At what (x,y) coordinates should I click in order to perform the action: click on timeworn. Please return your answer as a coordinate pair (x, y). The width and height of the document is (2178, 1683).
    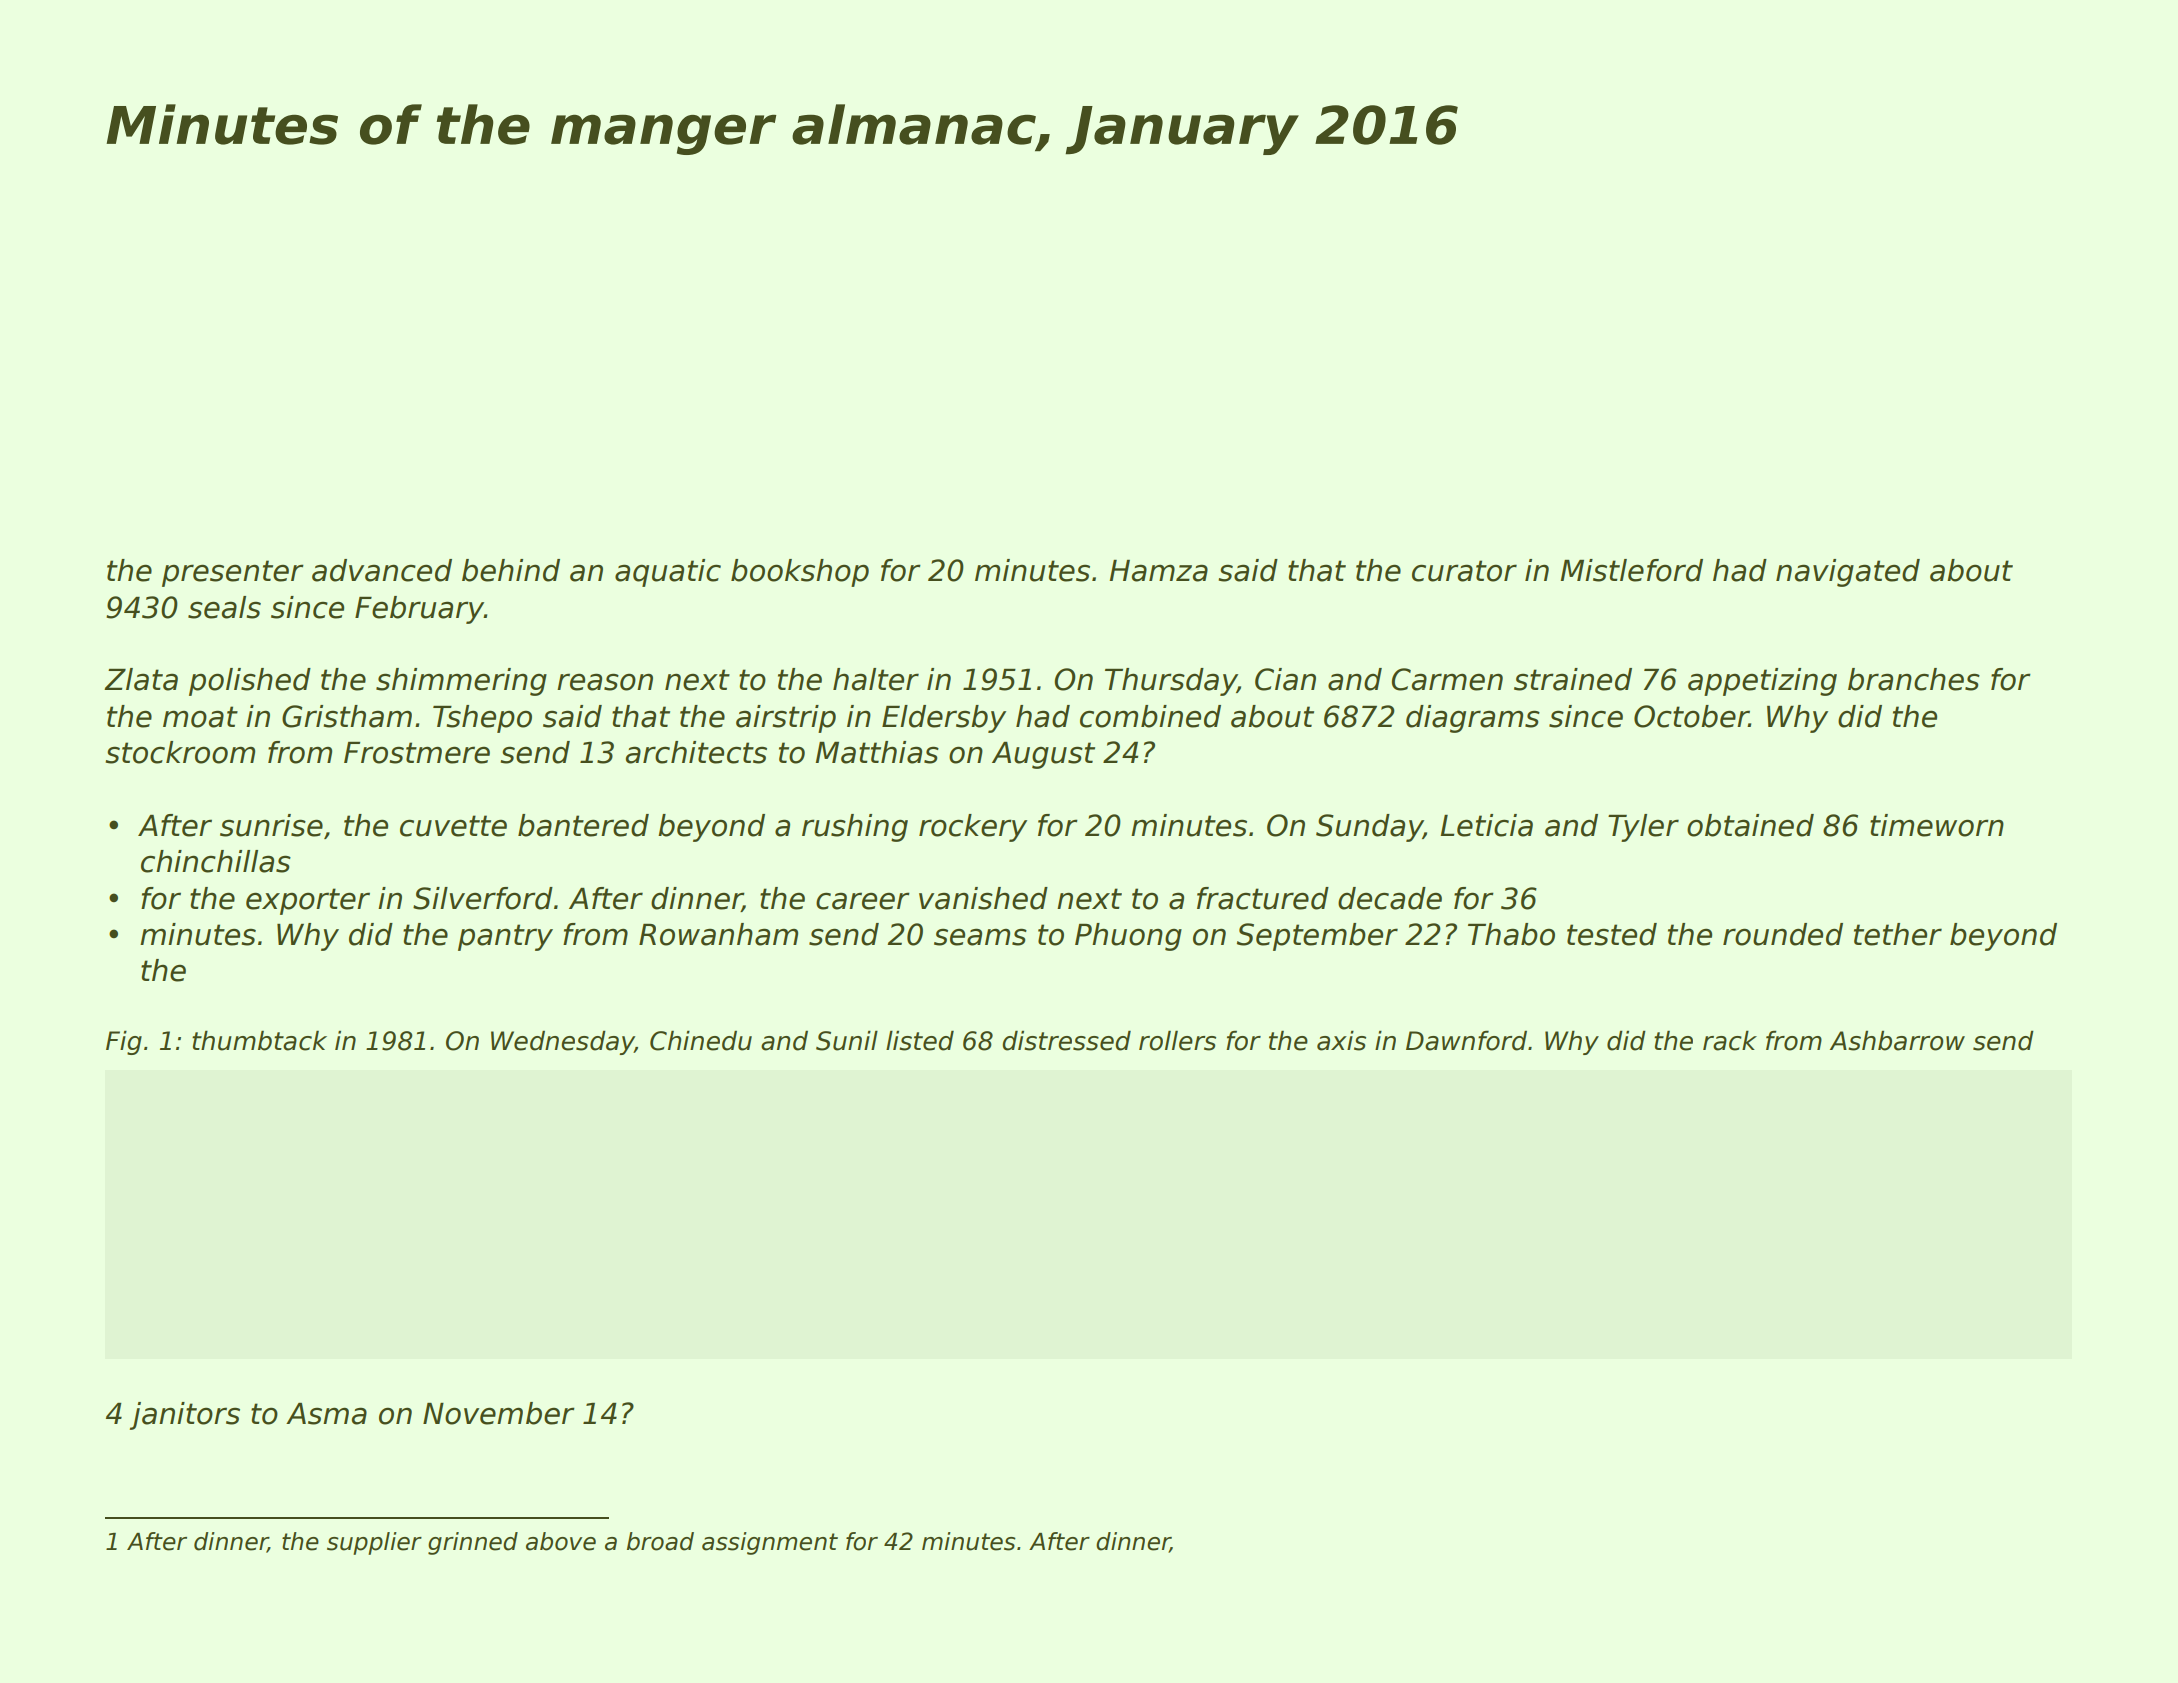
    Looking at the image, I should click on (1937, 825).
